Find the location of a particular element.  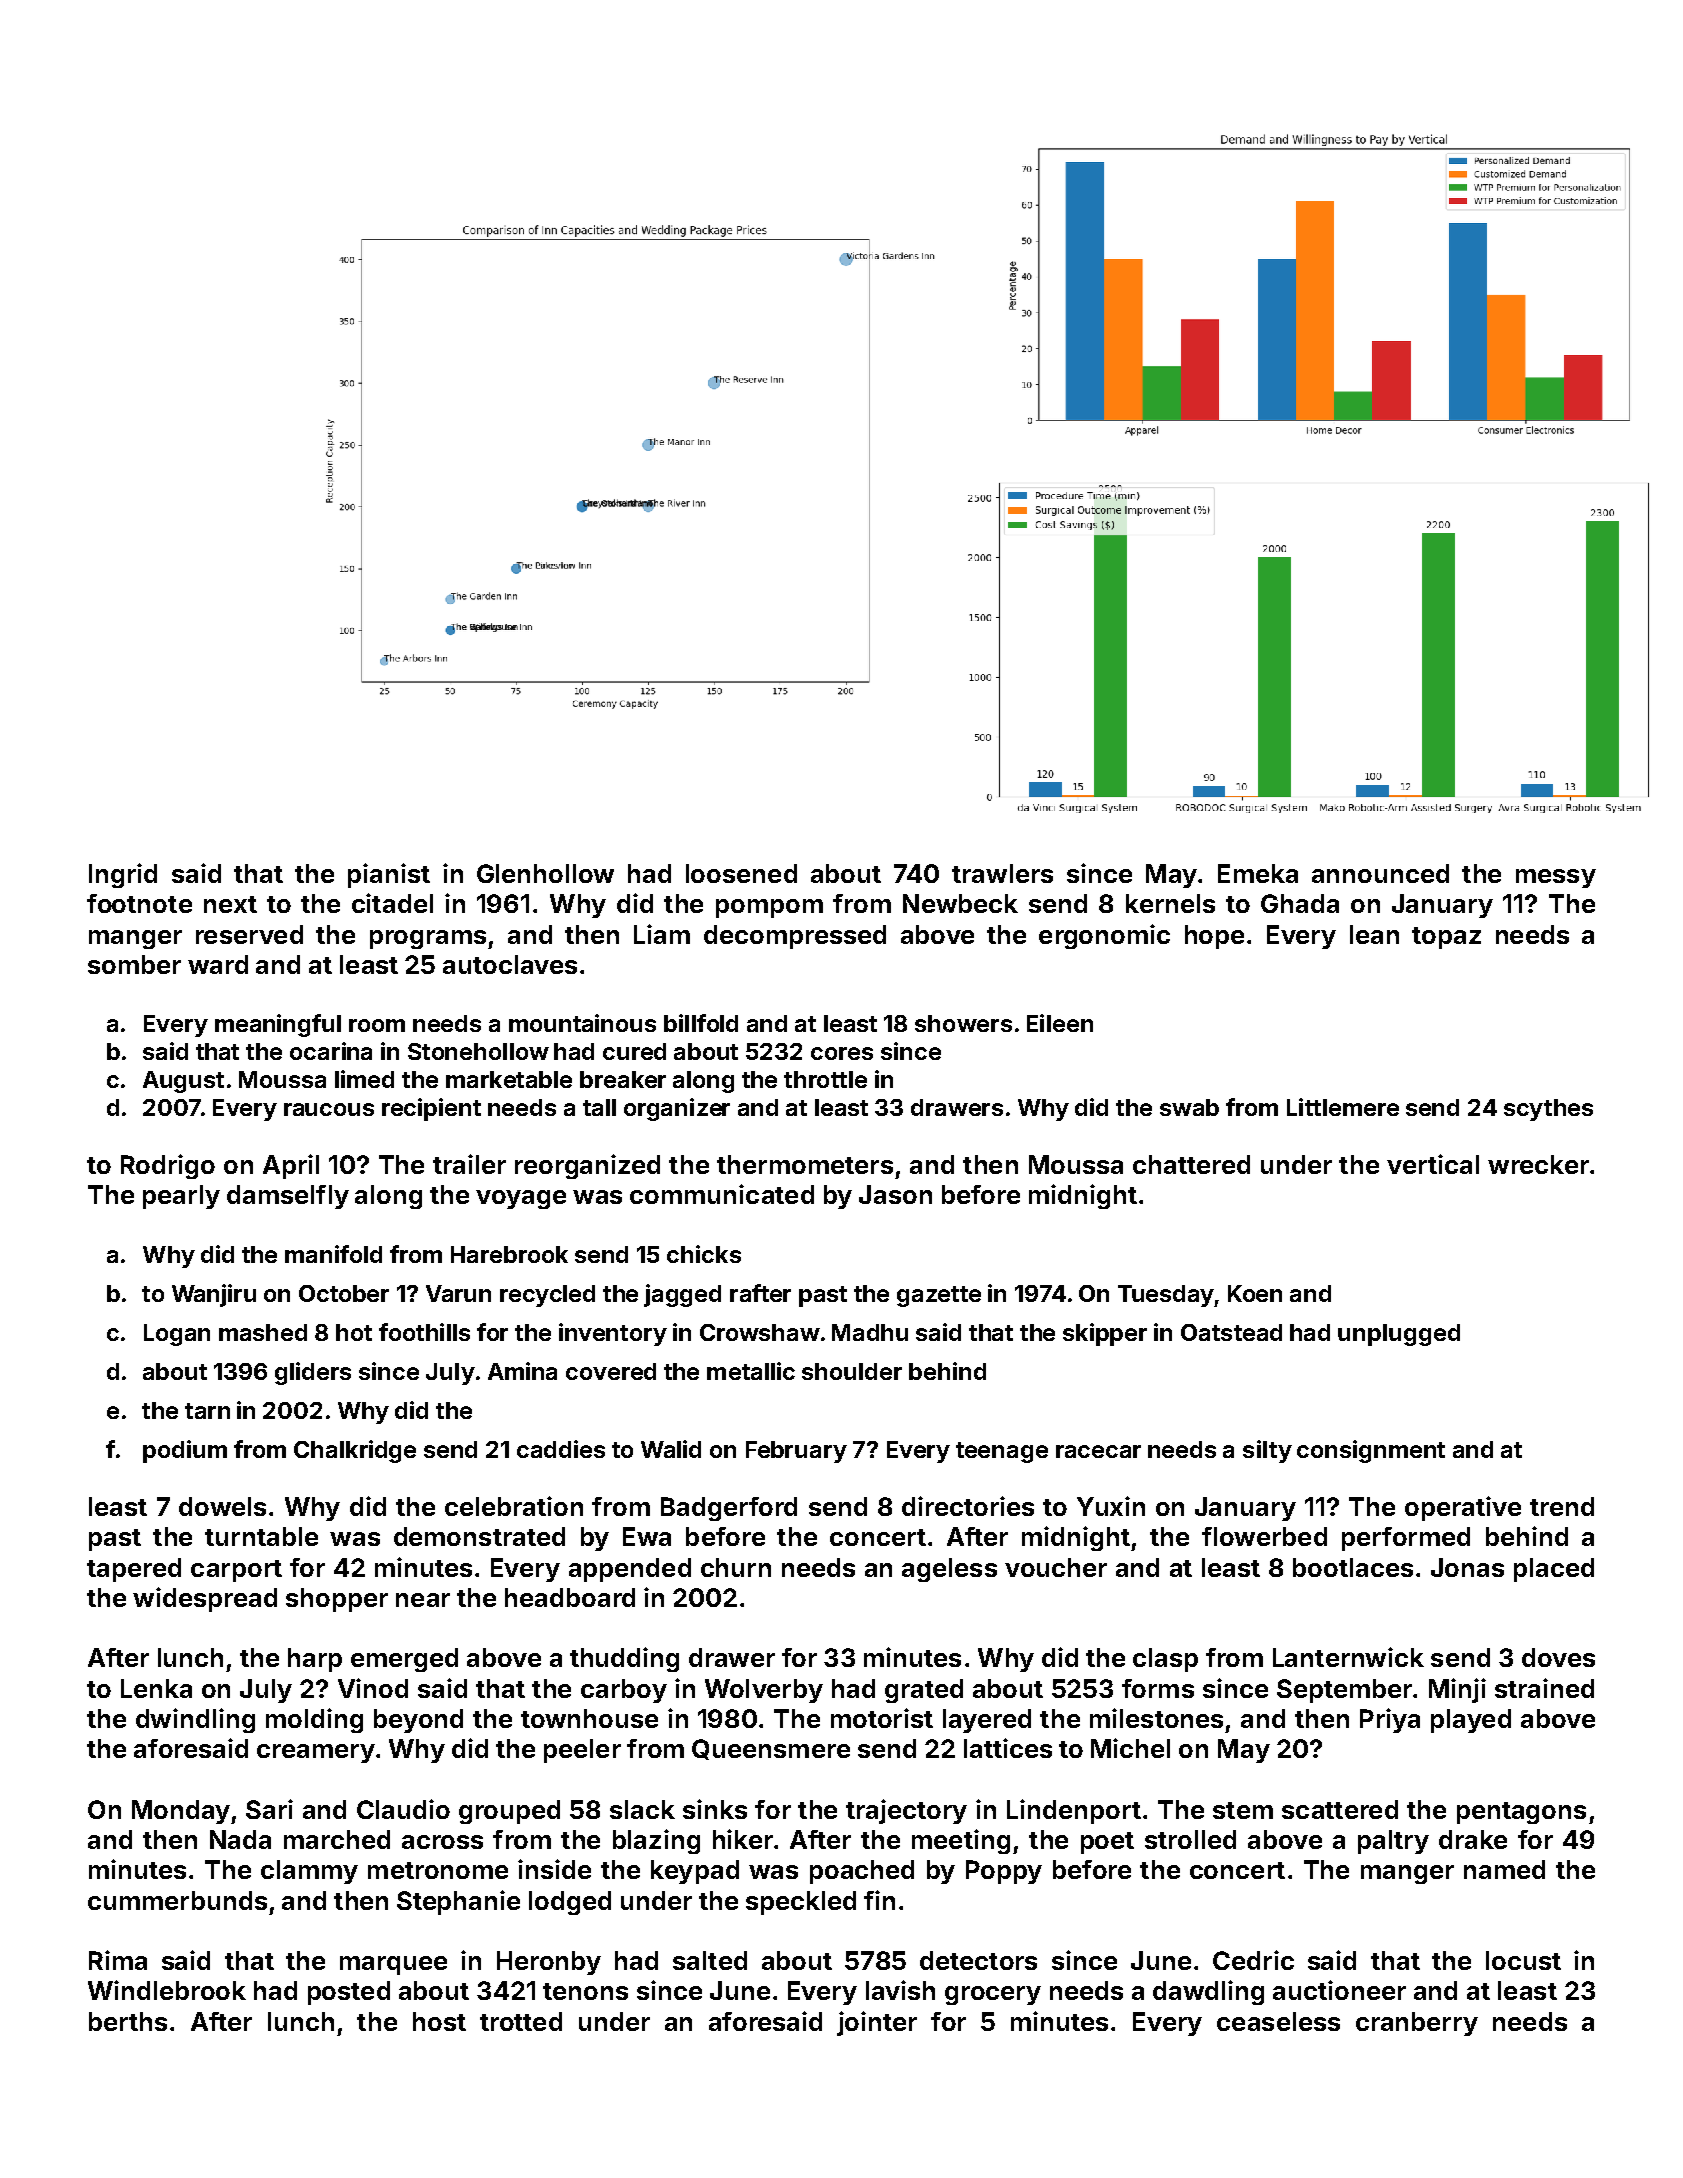

jointer is located at coordinates (877, 2023).
